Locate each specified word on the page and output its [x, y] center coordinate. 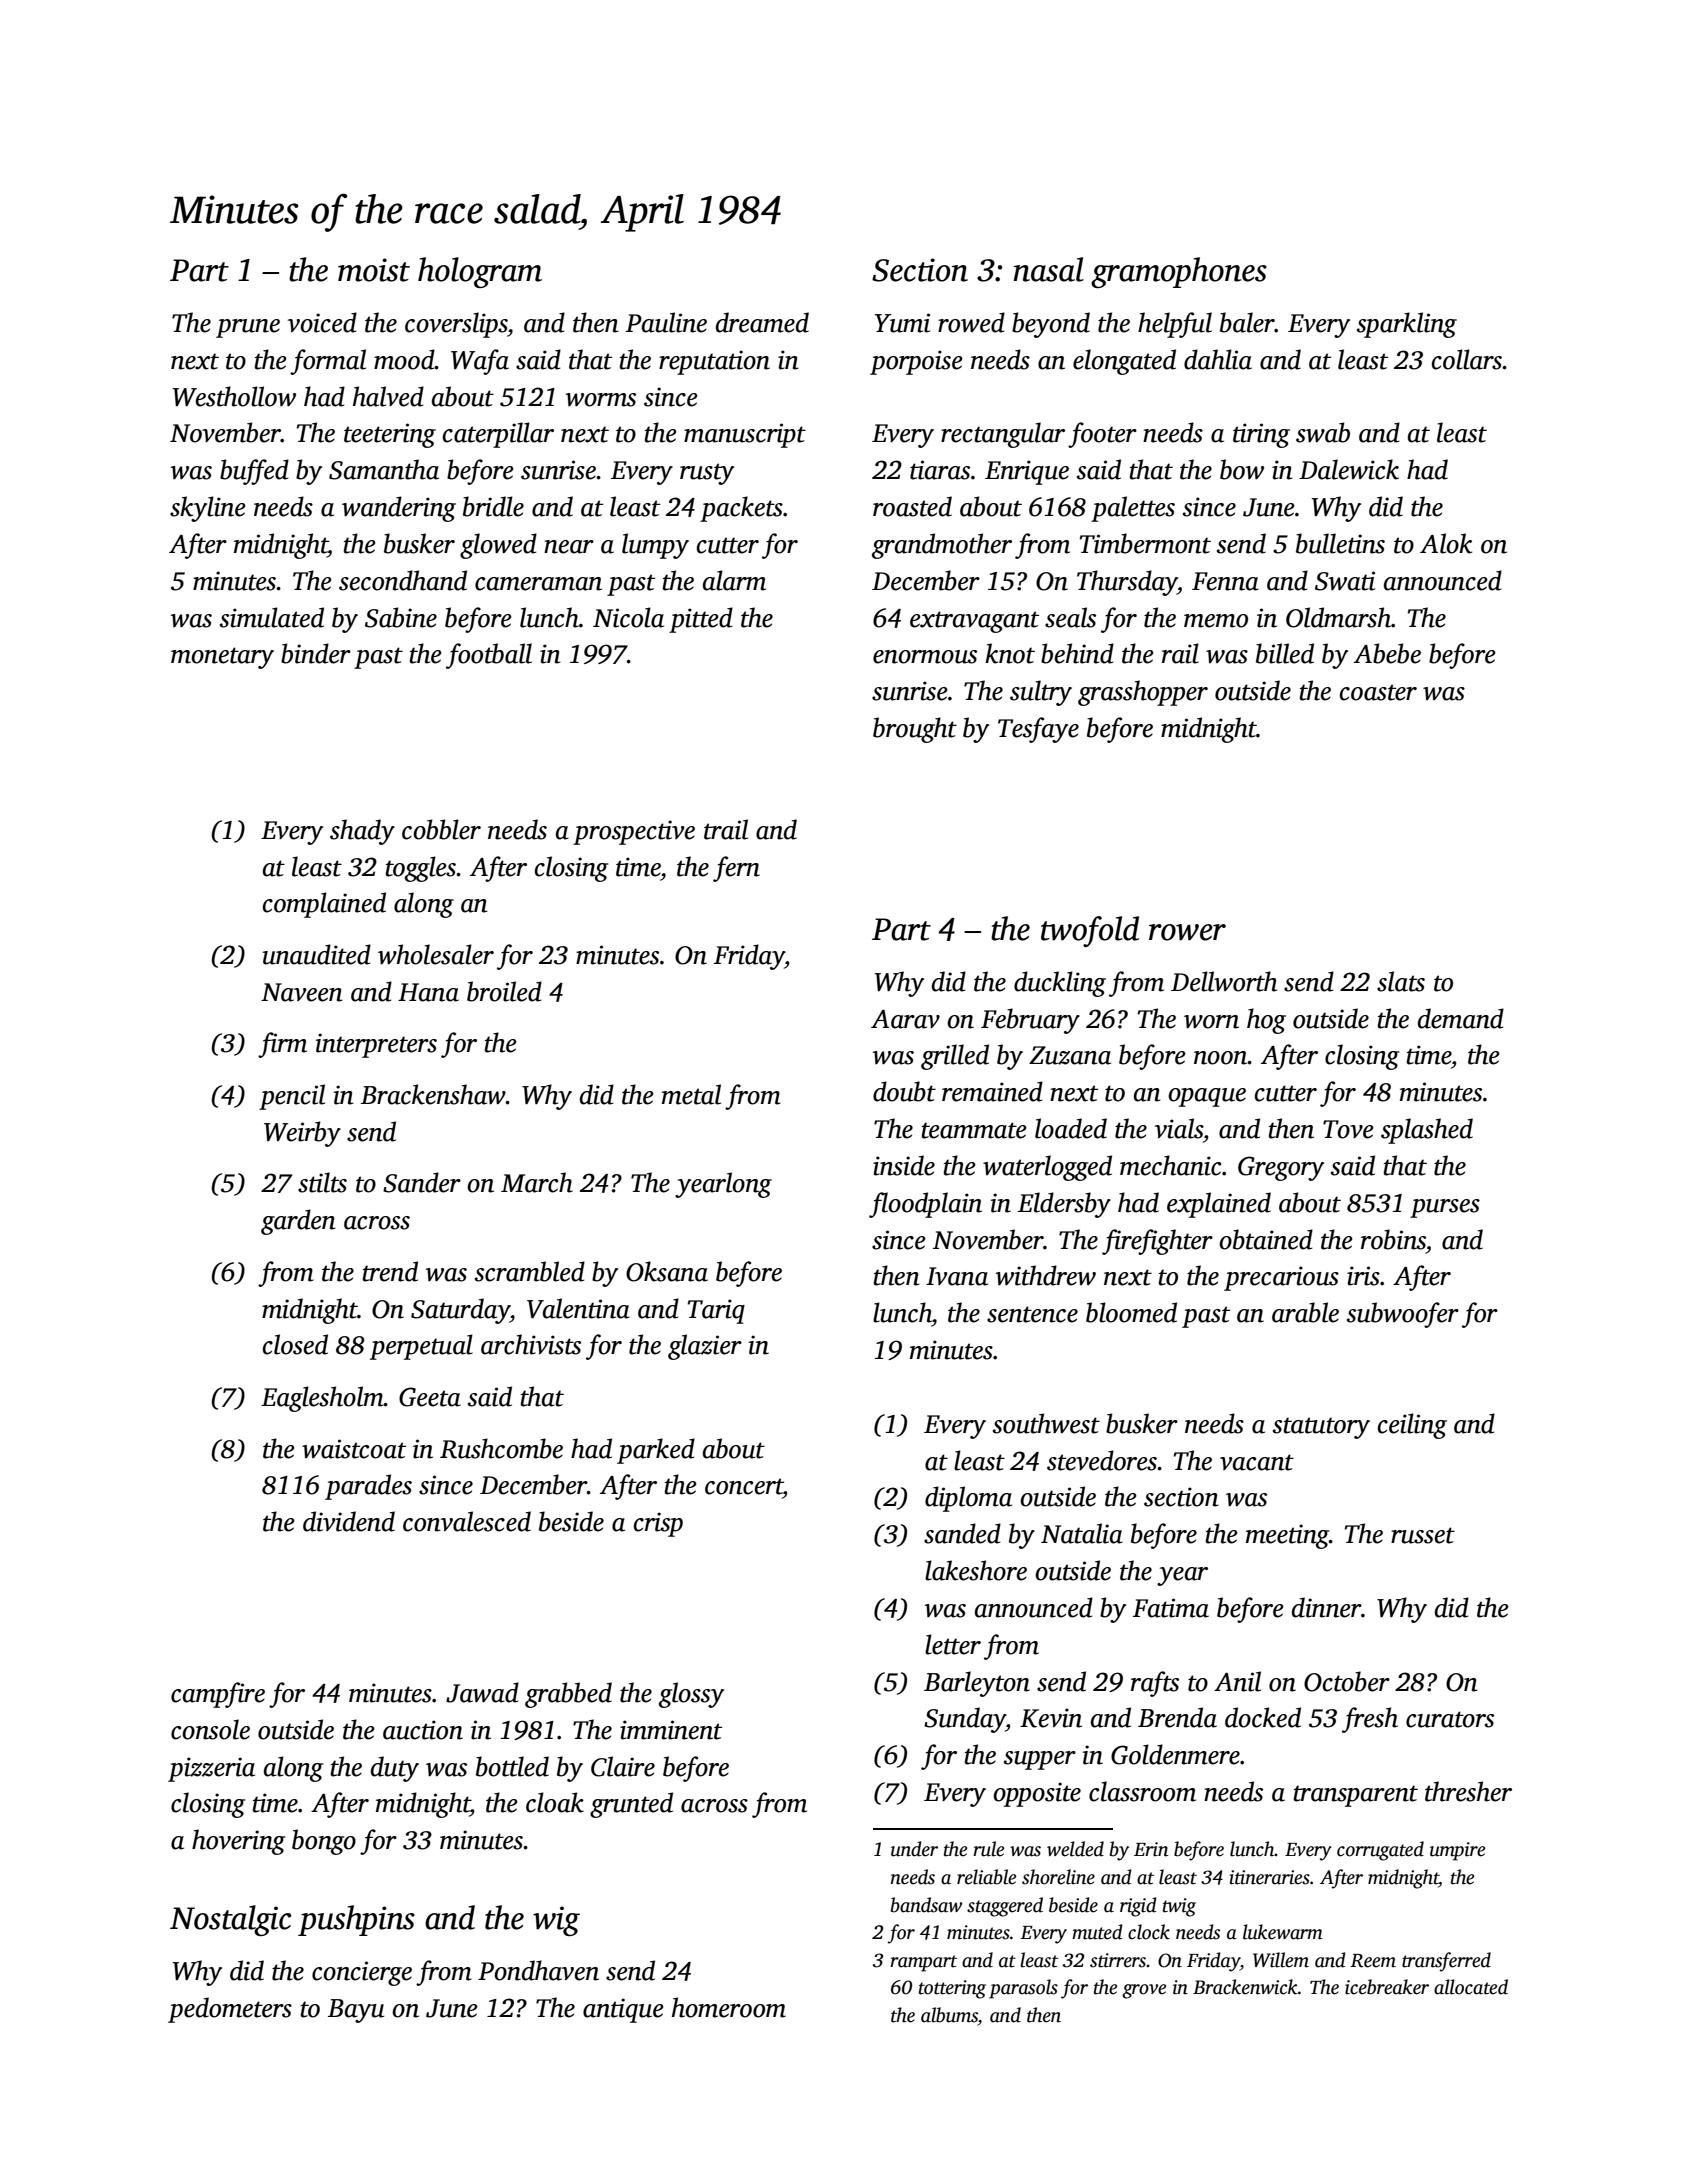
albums [949, 2015]
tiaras [940, 470]
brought [915, 730]
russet [1423, 1535]
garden [298, 1222]
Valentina [578, 1308]
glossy [691, 1695]
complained [324, 905]
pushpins [356, 1920]
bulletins [1340, 543]
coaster [1378, 692]
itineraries [1269, 1877]
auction [423, 1730]
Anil [1237, 1681]
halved [388, 396]
